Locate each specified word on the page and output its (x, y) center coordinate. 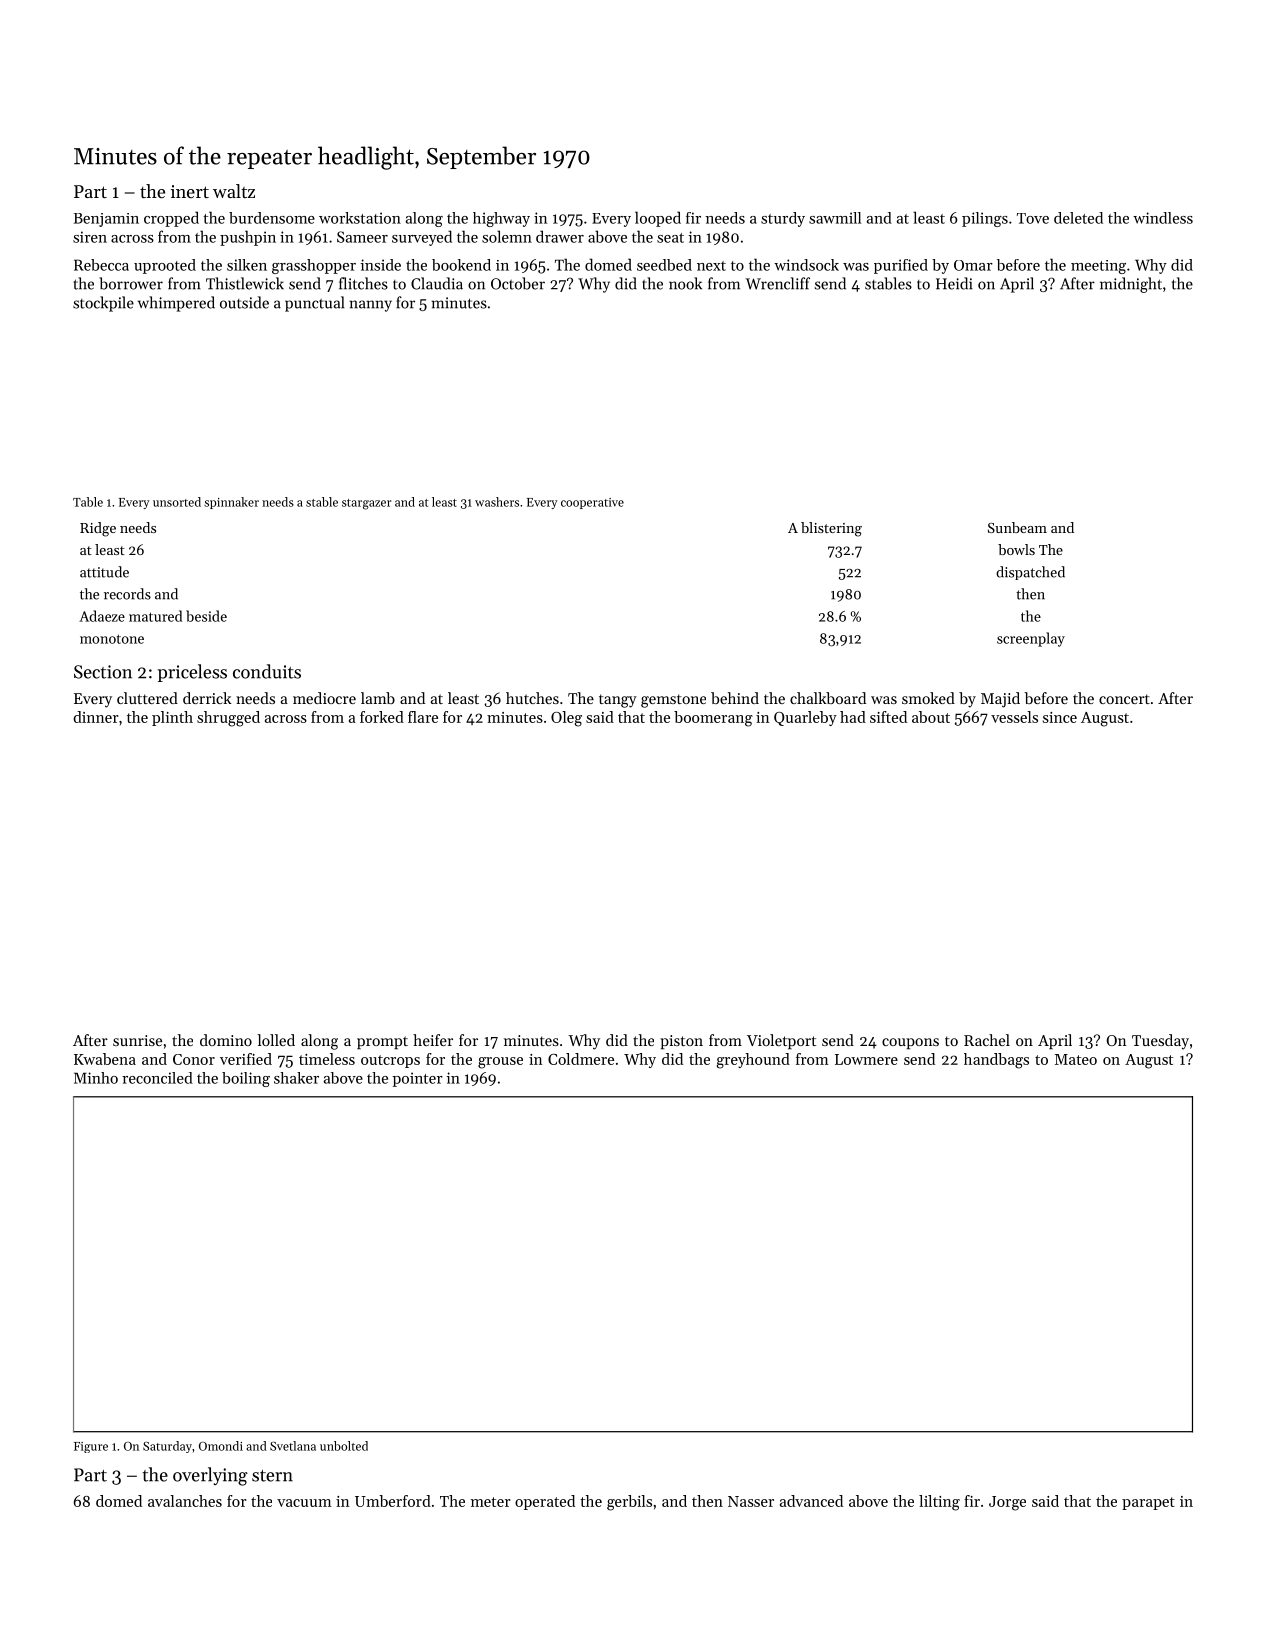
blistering (831, 529)
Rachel (987, 1040)
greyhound (753, 1061)
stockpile (103, 304)
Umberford (393, 1501)
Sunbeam (1017, 527)
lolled (276, 1040)
